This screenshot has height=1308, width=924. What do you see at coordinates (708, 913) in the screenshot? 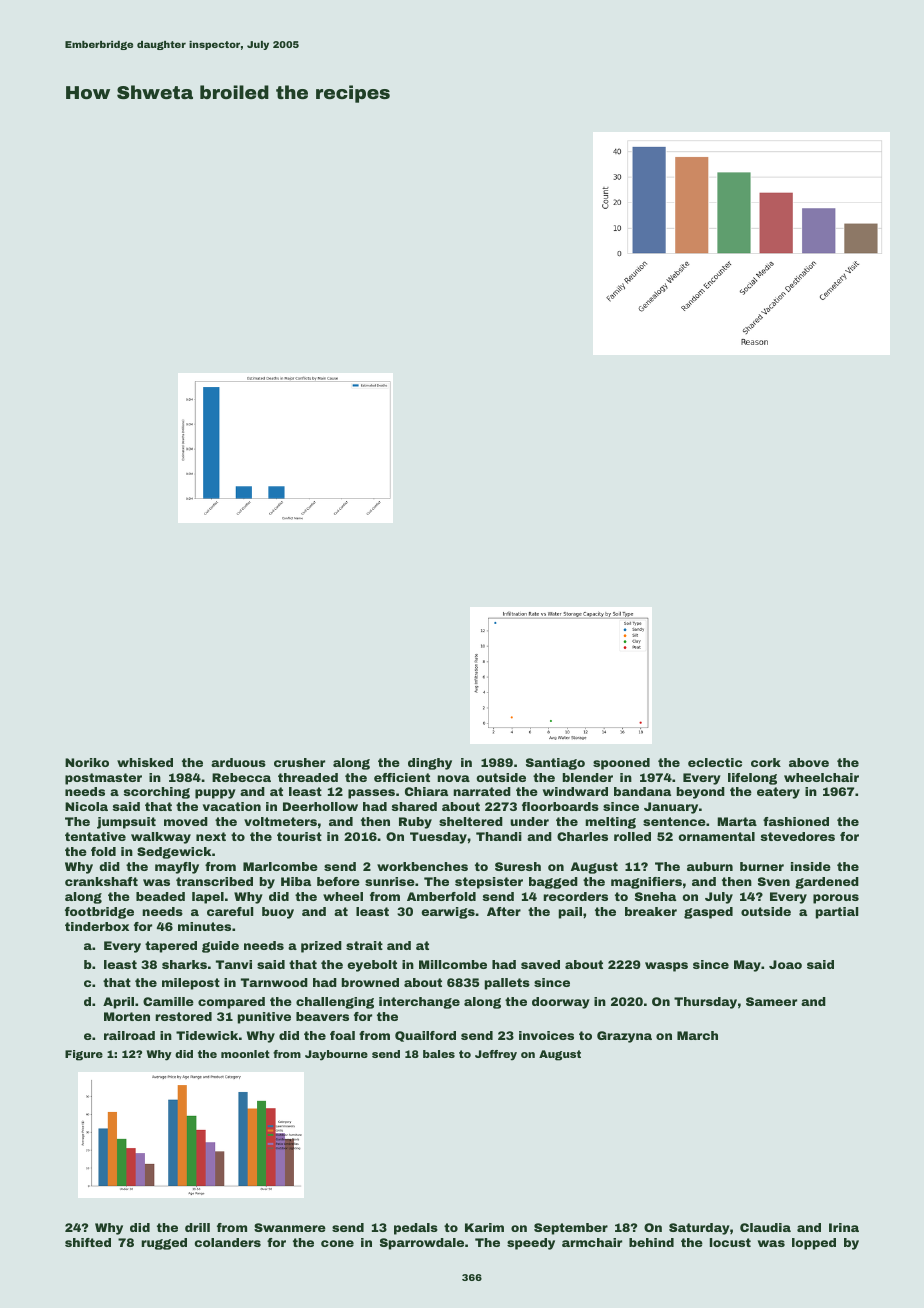
I see `gasped` at bounding box center [708, 913].
